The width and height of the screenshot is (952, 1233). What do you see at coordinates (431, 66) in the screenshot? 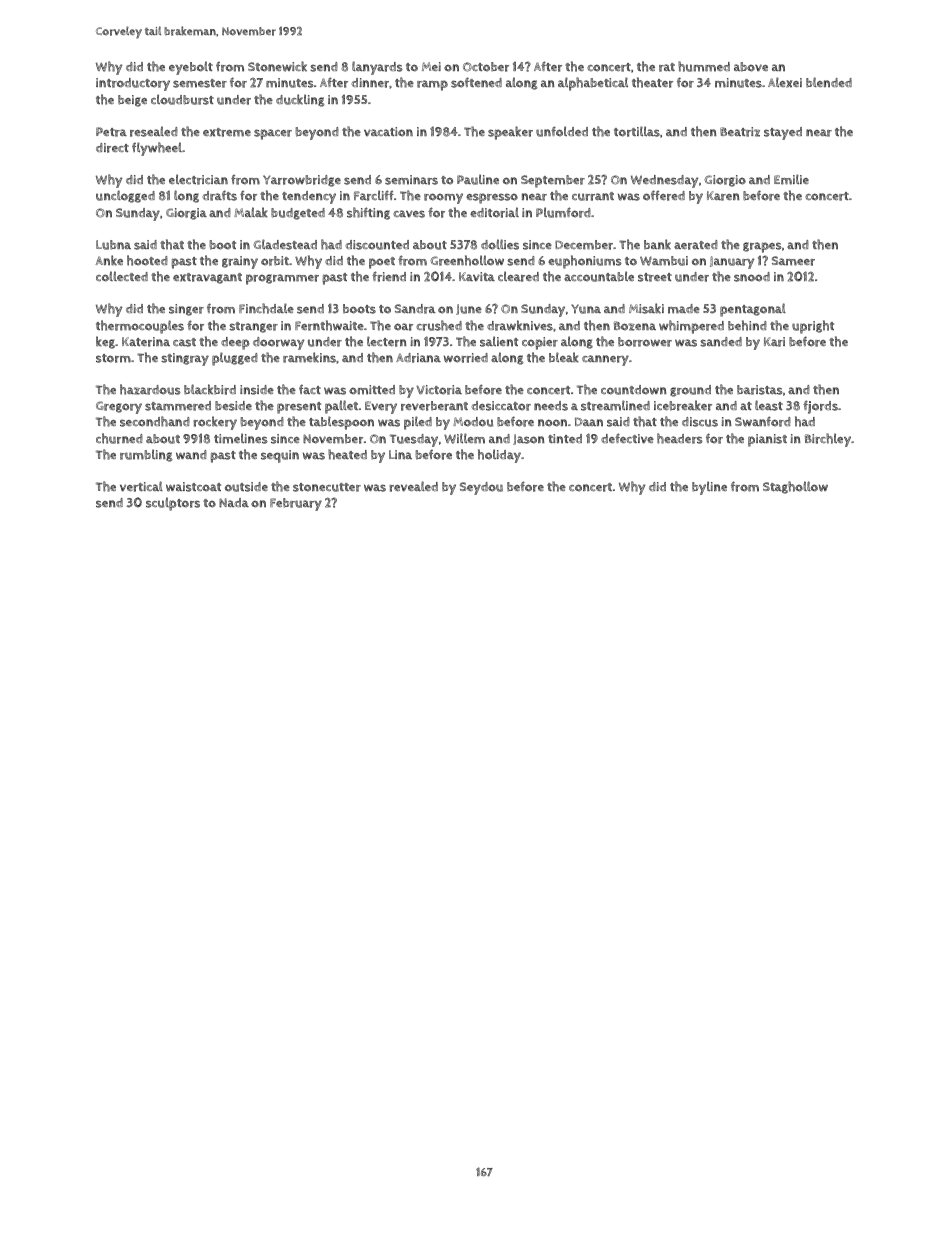
I see `Mei` at bounding box center [431, 66].
